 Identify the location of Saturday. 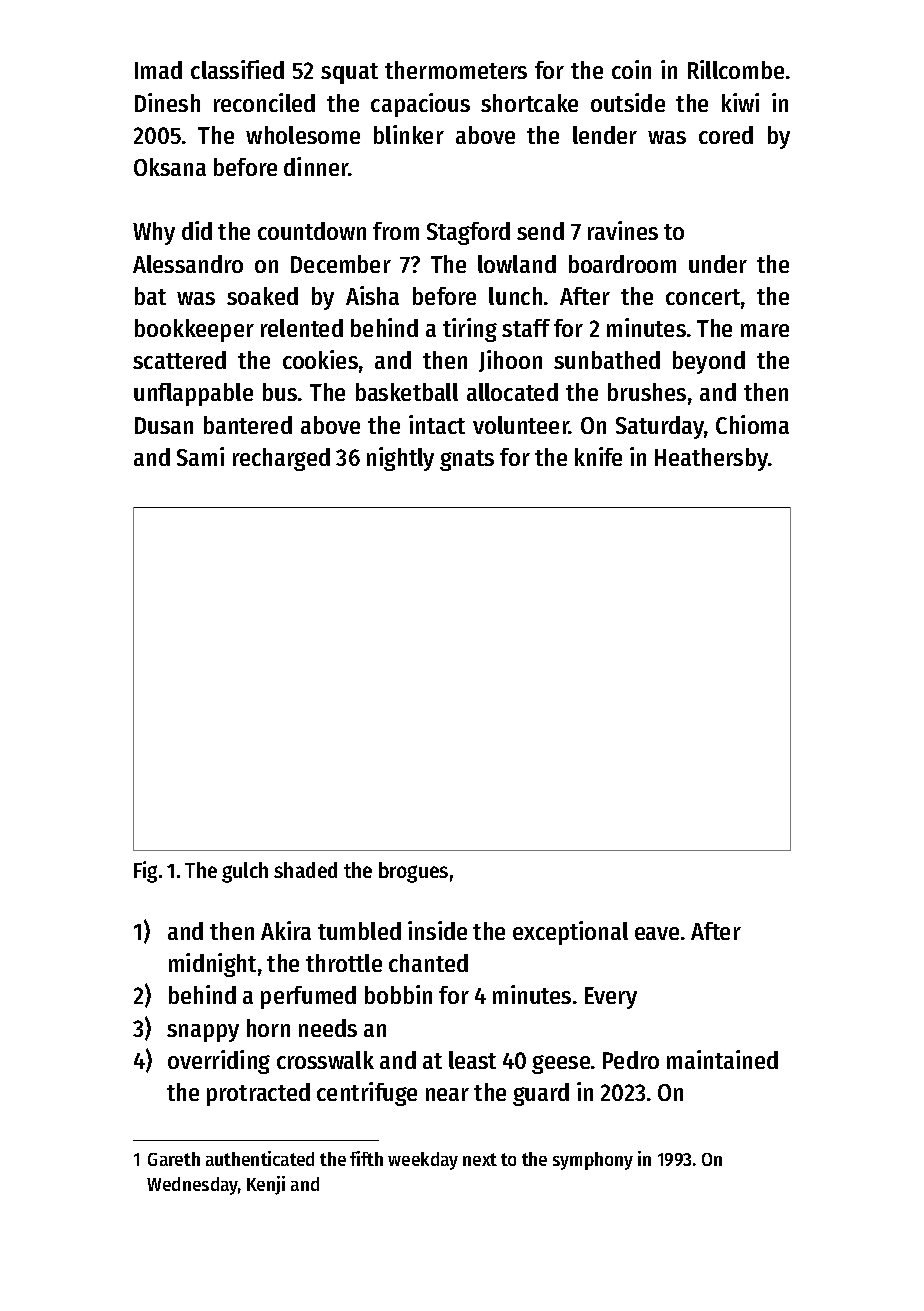
(660, 427).
